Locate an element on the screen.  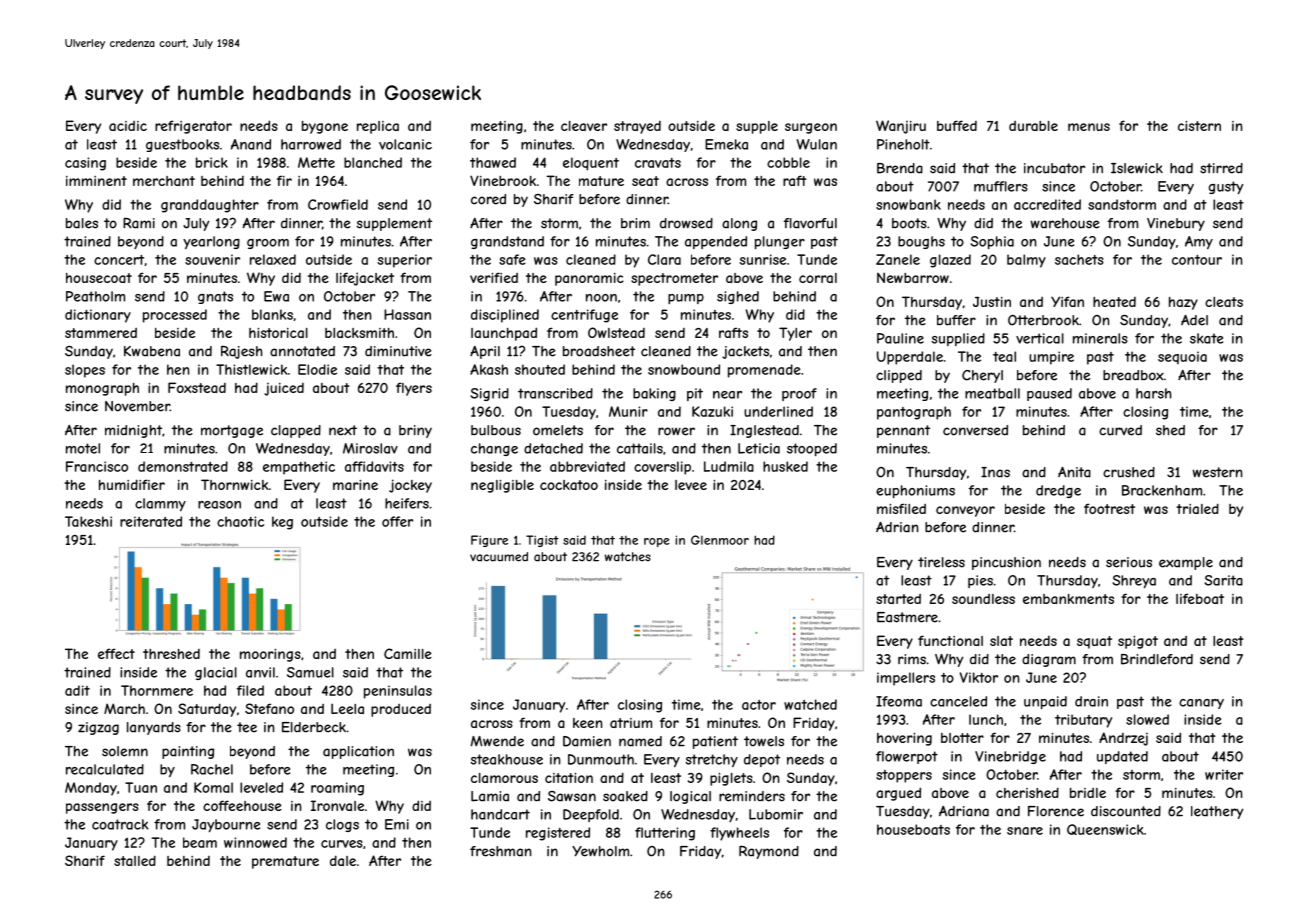
minerals is located at coordinates (1100, 338).
